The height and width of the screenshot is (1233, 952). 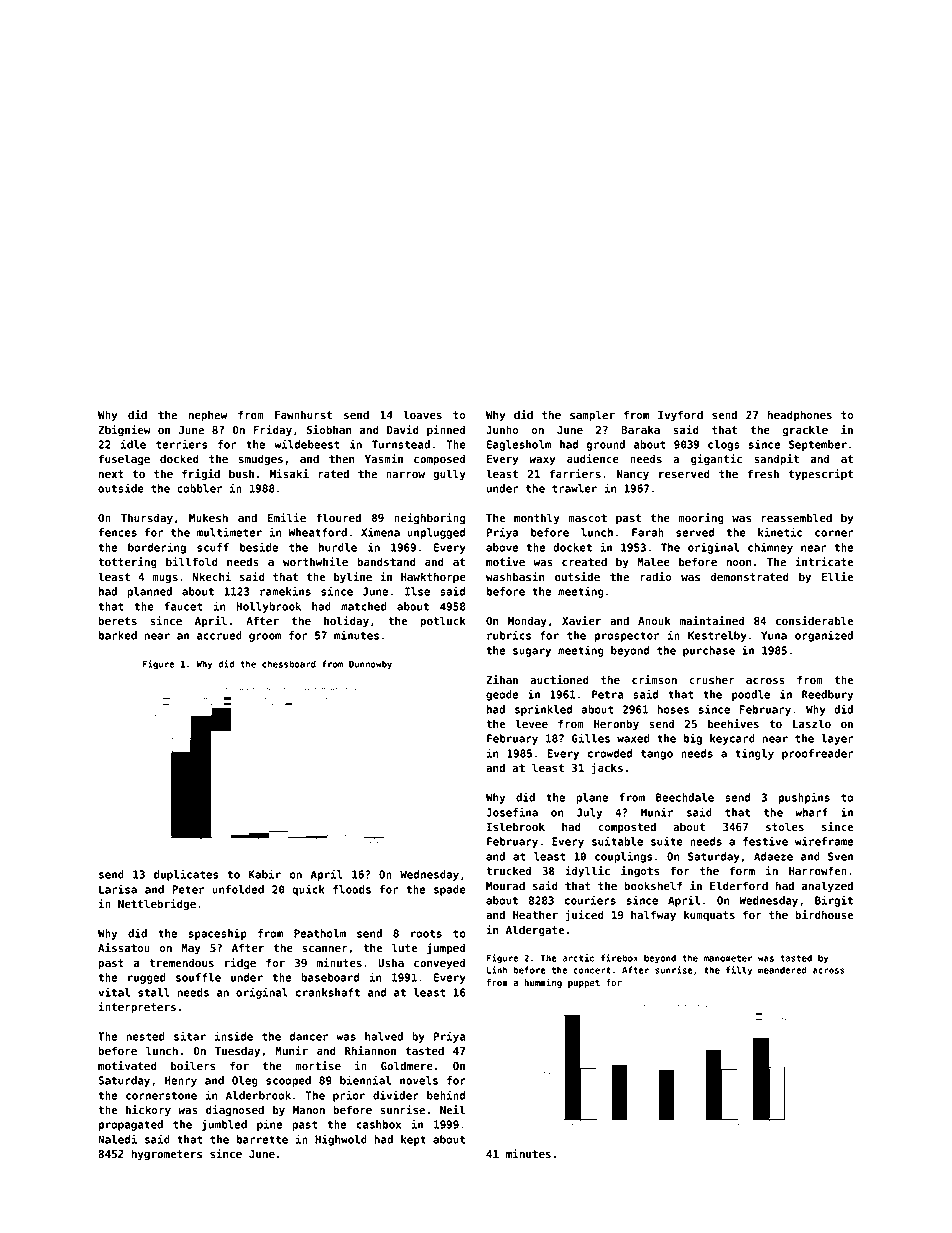 I want to click on reassembled, so click(x=797, y=517).
